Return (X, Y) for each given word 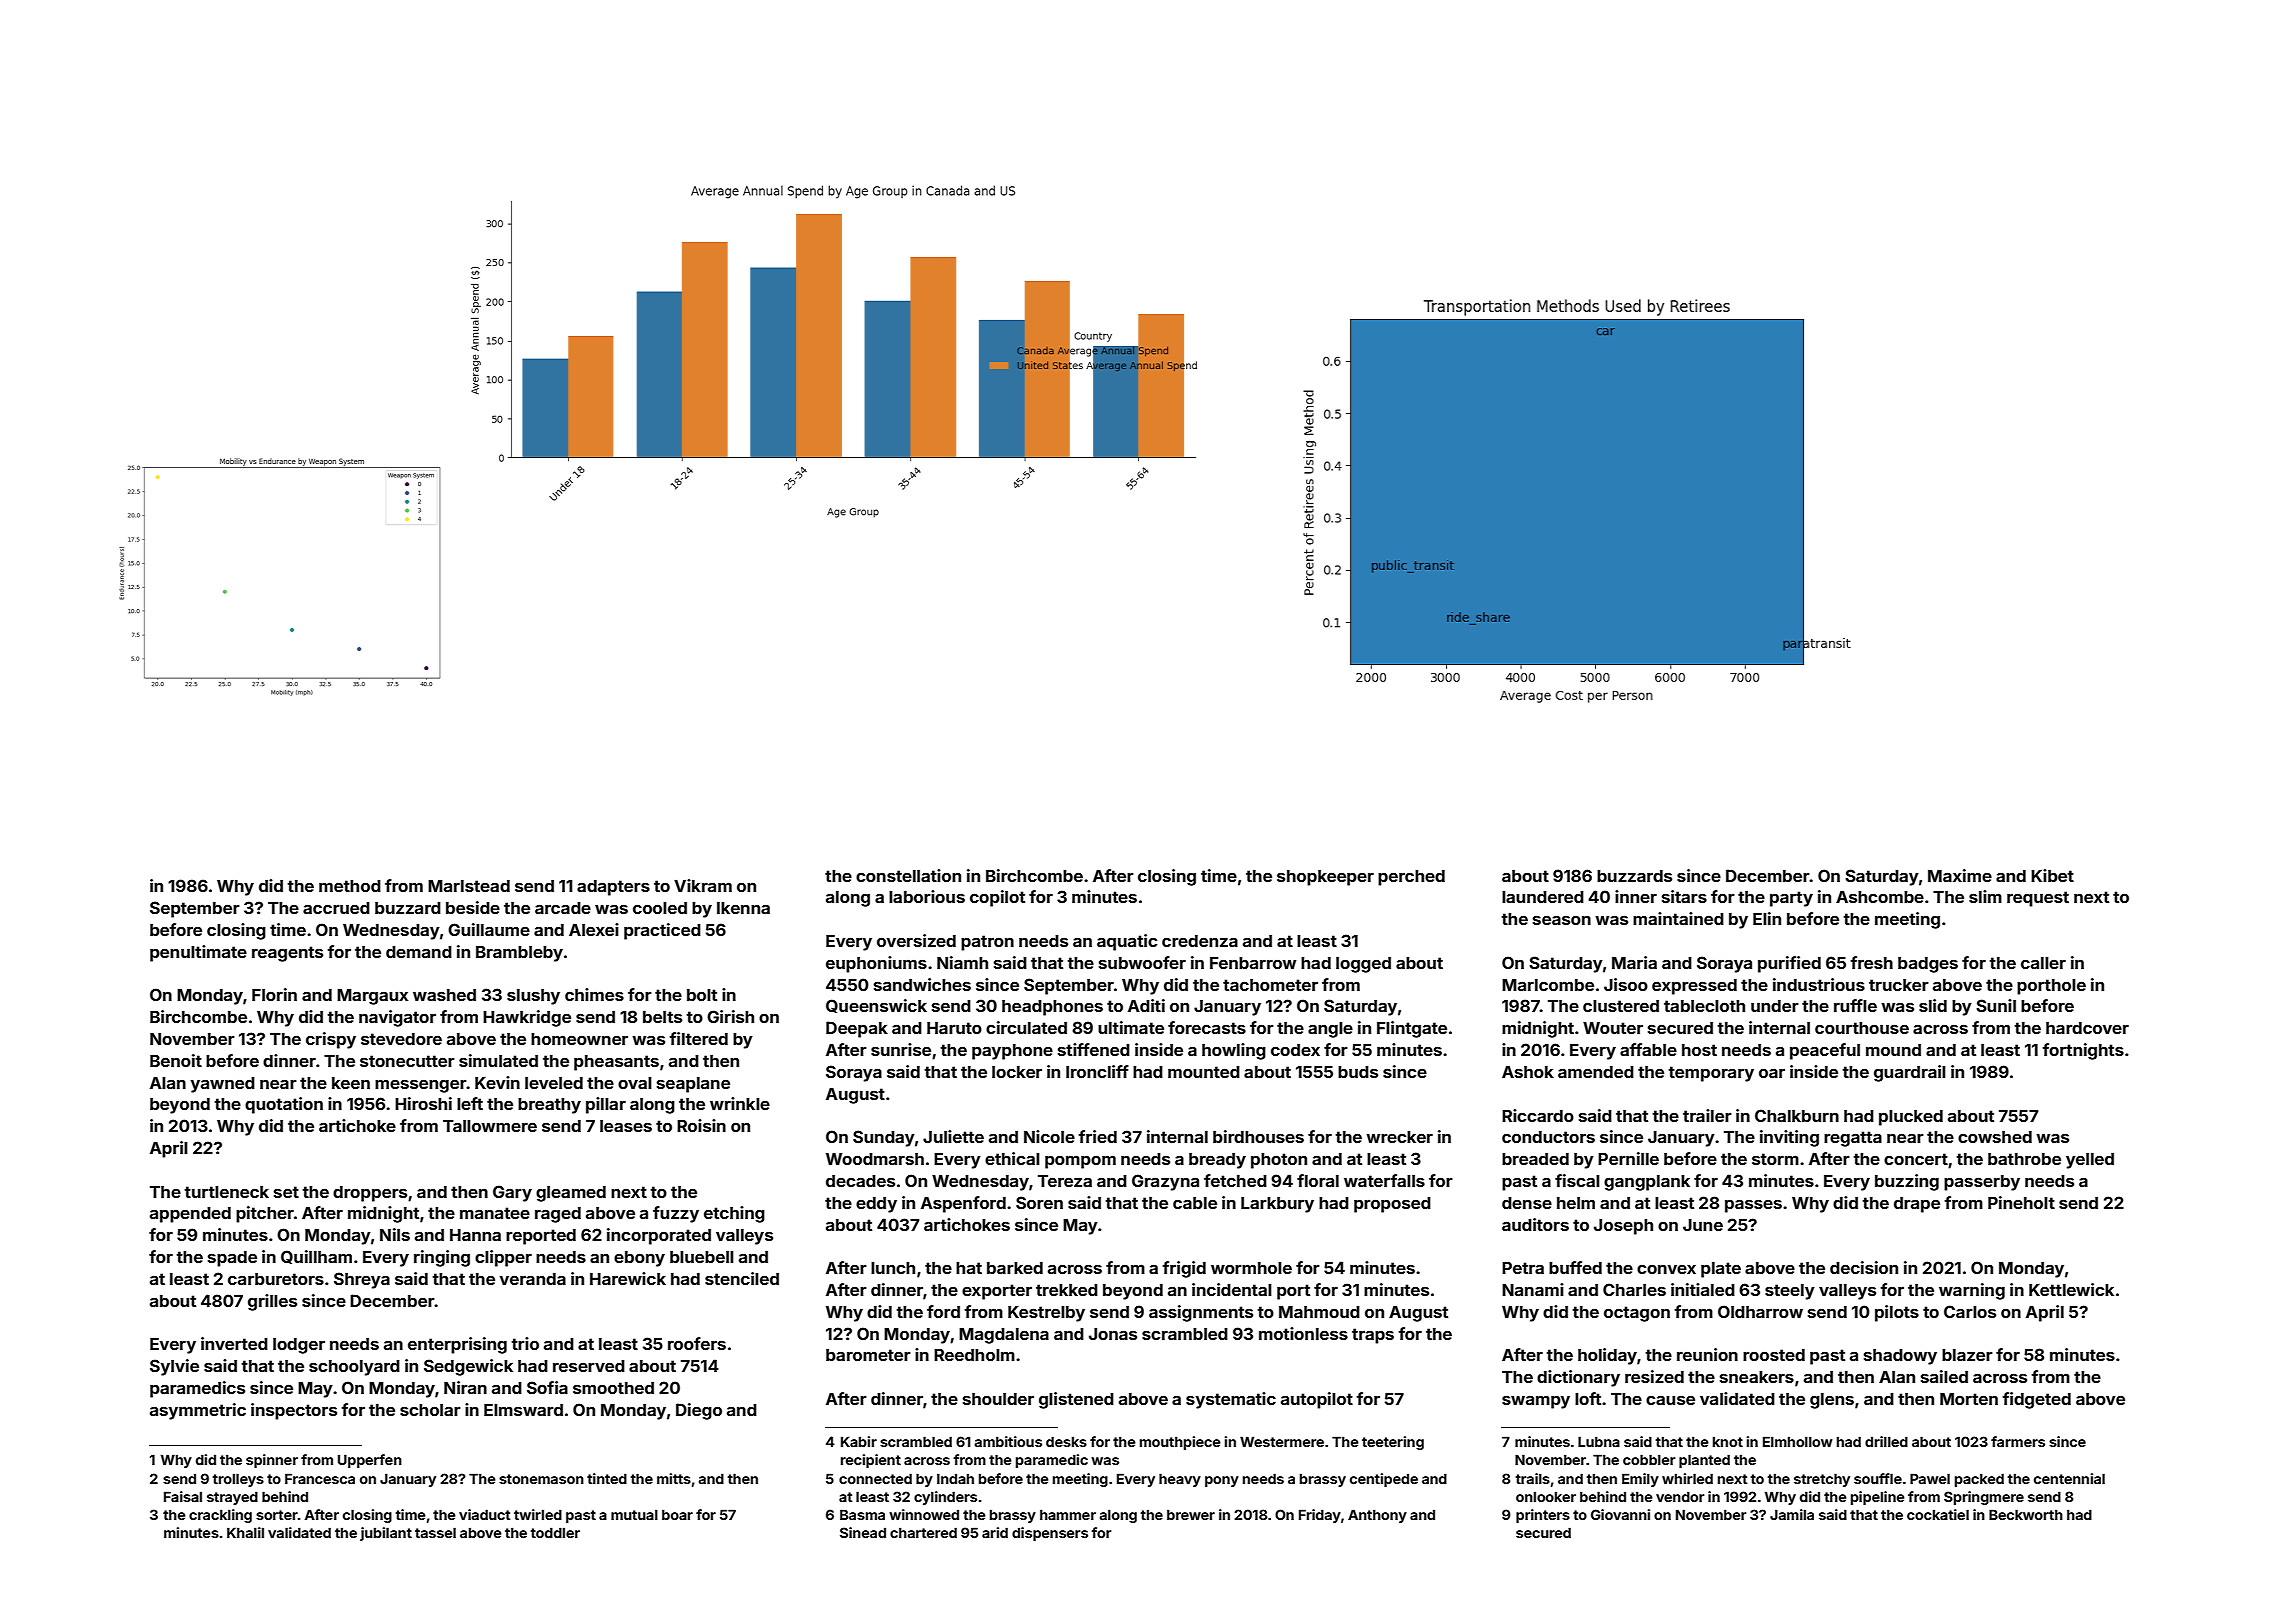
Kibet (2052, 875)
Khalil (245, 1532)
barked (1015, 1268)
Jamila (1792, 1514)
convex (1666, 1269)
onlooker (1546, 1496)
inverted (234, 1343)
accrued (336, 908)
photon (1279, 1161)
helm (1576, 1203)
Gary (512, 1193)
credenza (1200, 941)
